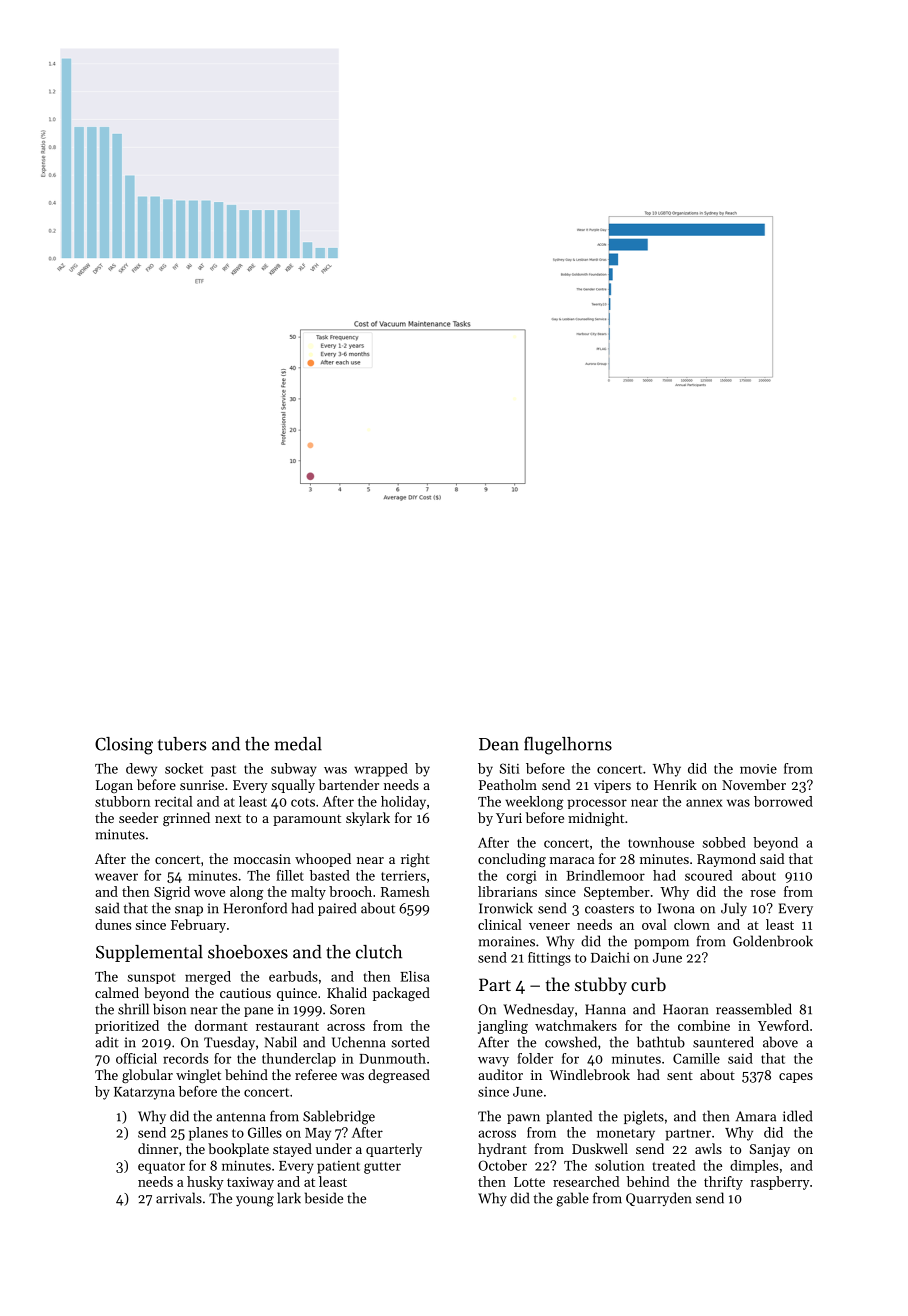  I want to click on Closing, so click(124, 746).
